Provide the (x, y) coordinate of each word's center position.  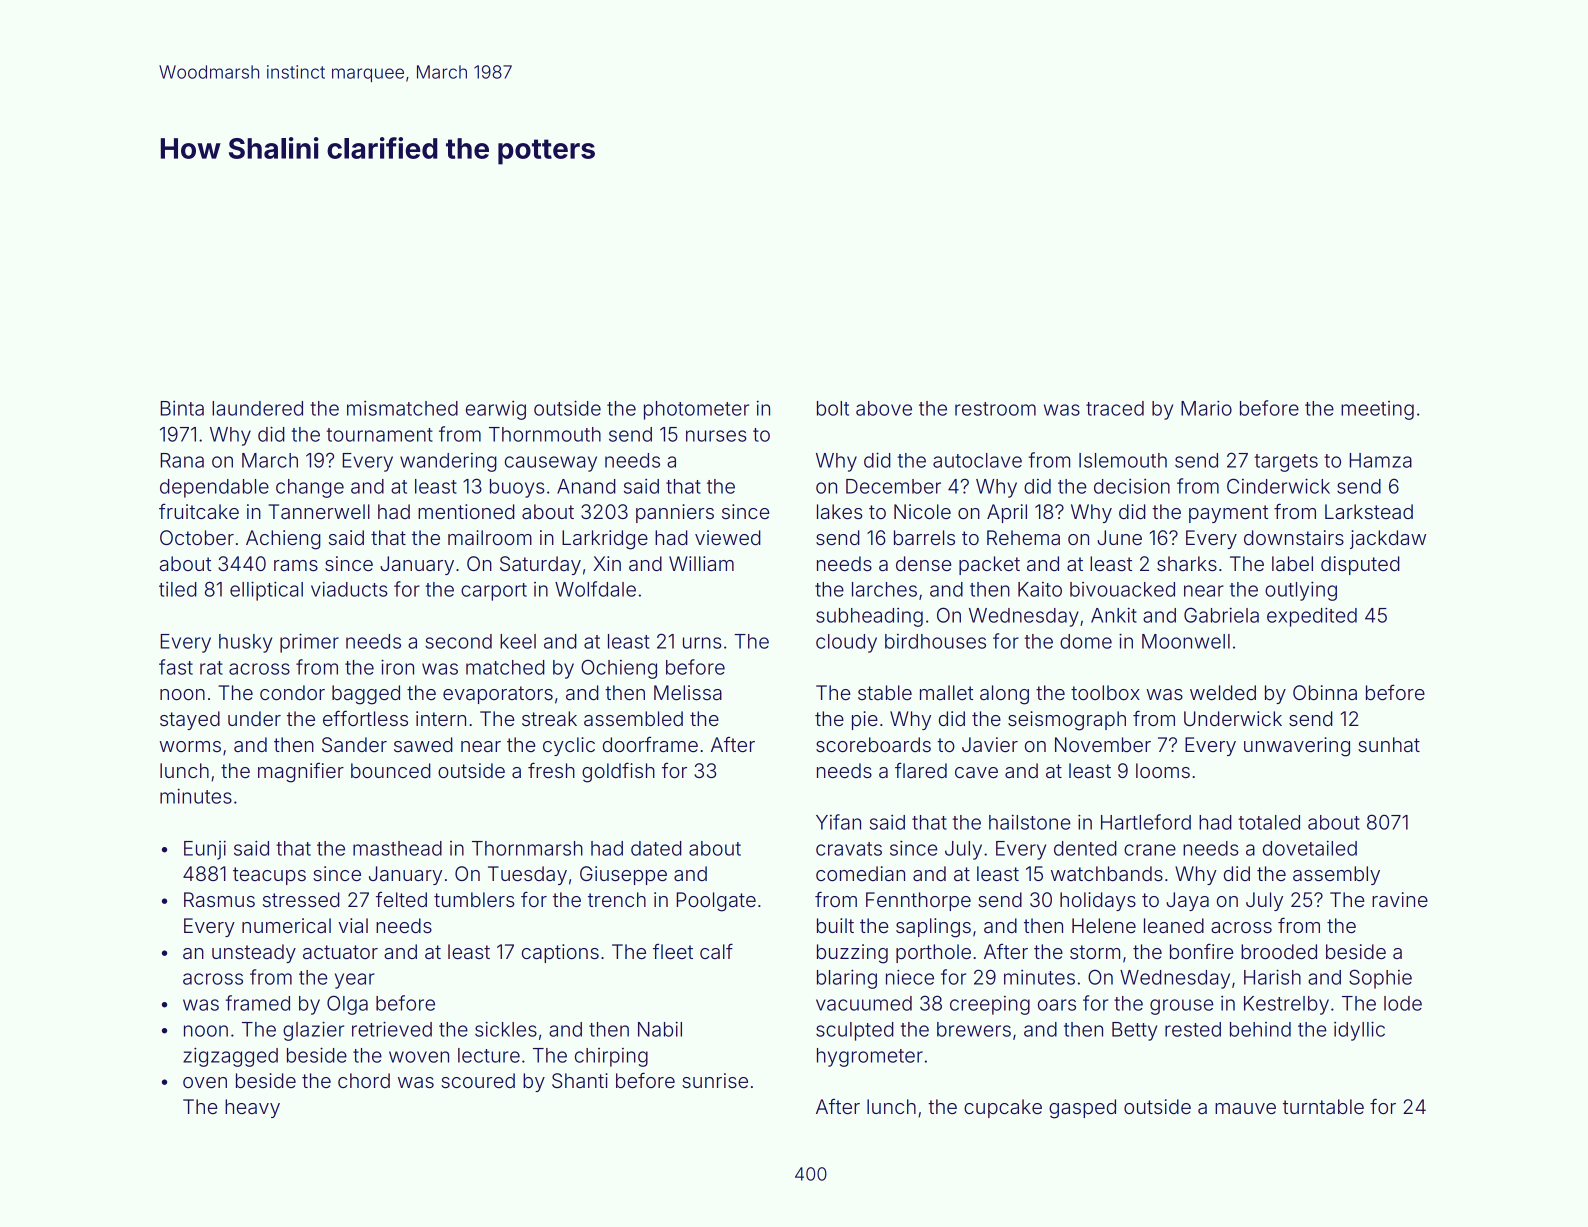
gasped (1082, 1109)
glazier (313, 1031)
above (884, 408)
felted (401, 899)
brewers (974, 1029)
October (197, 537)
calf (716, 951)
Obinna (1325, 692)
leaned (1174, 925)
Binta (182, 408)
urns (702, 643)
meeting (1377, 410)
